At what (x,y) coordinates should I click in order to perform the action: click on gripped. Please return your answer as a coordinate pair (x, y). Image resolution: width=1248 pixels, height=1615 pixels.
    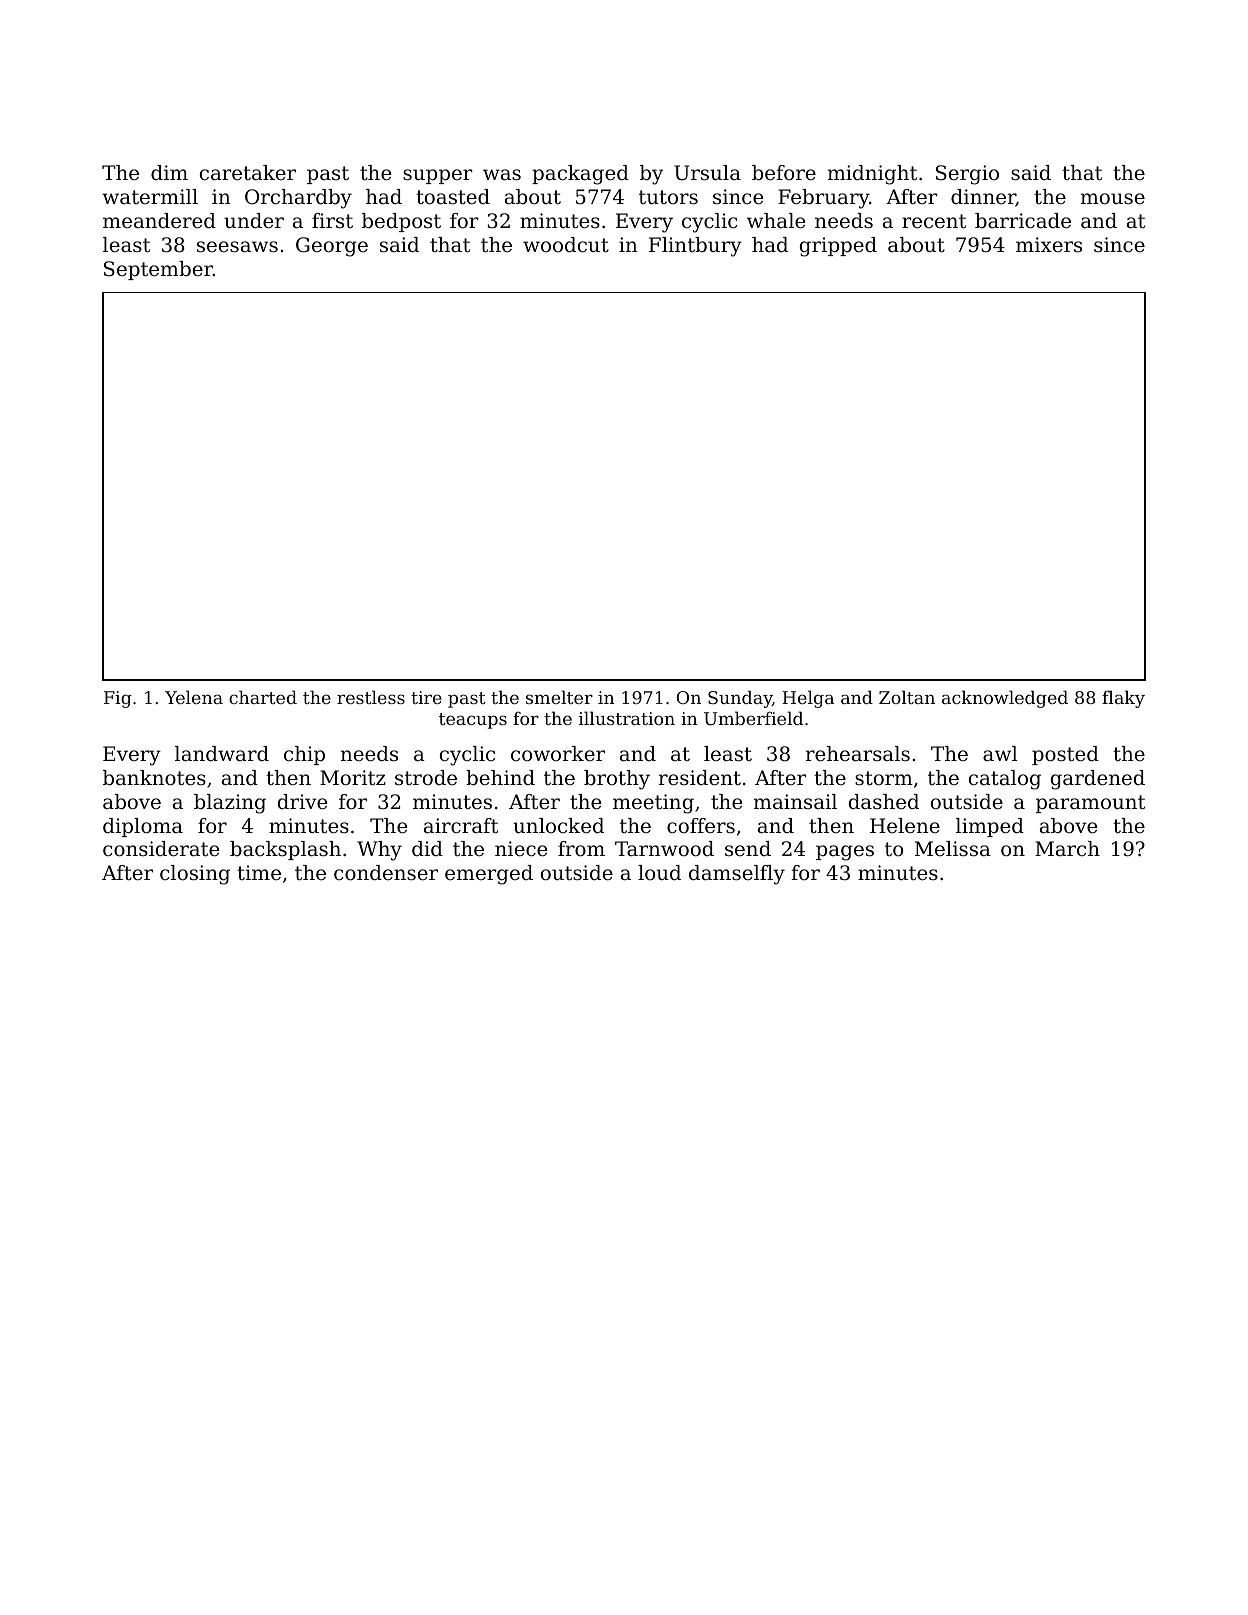
    Looking at the image, I should click on (838, 247).
